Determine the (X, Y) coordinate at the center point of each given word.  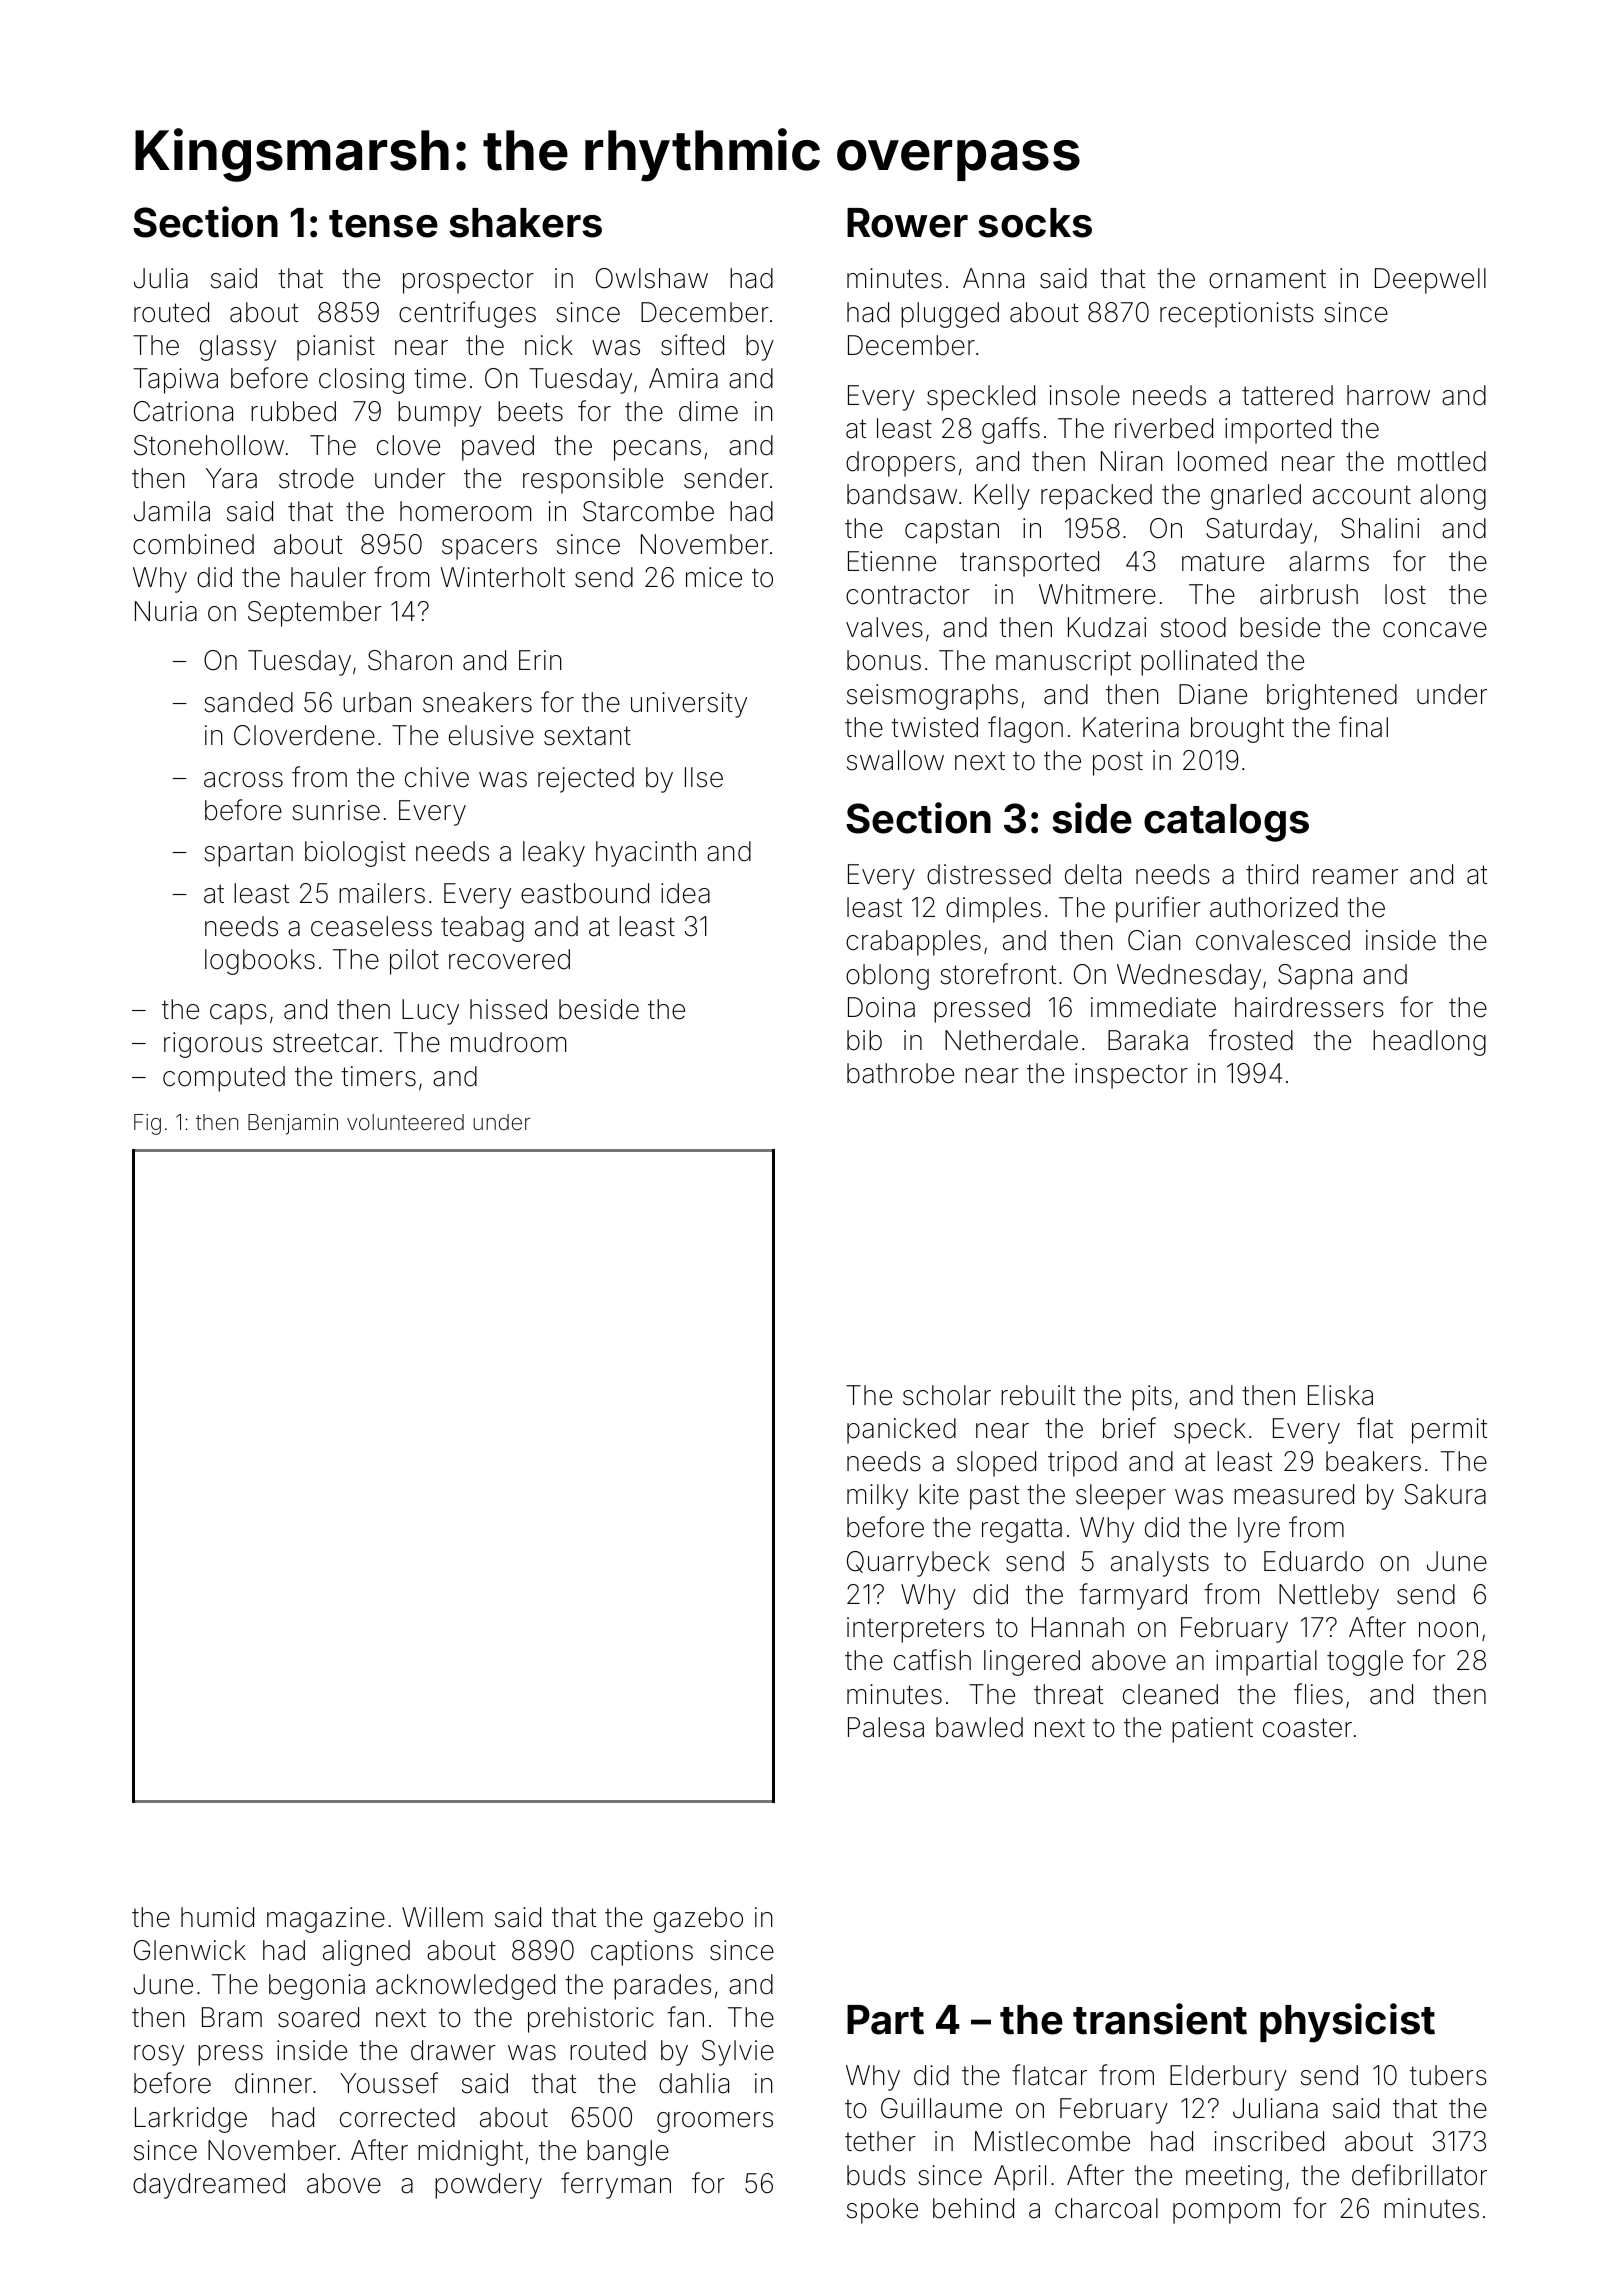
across (243, 780)
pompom (1226, 2213)
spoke (882, 2211)
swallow (895, 760)
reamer (1355, 877)
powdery (488, 2186)
